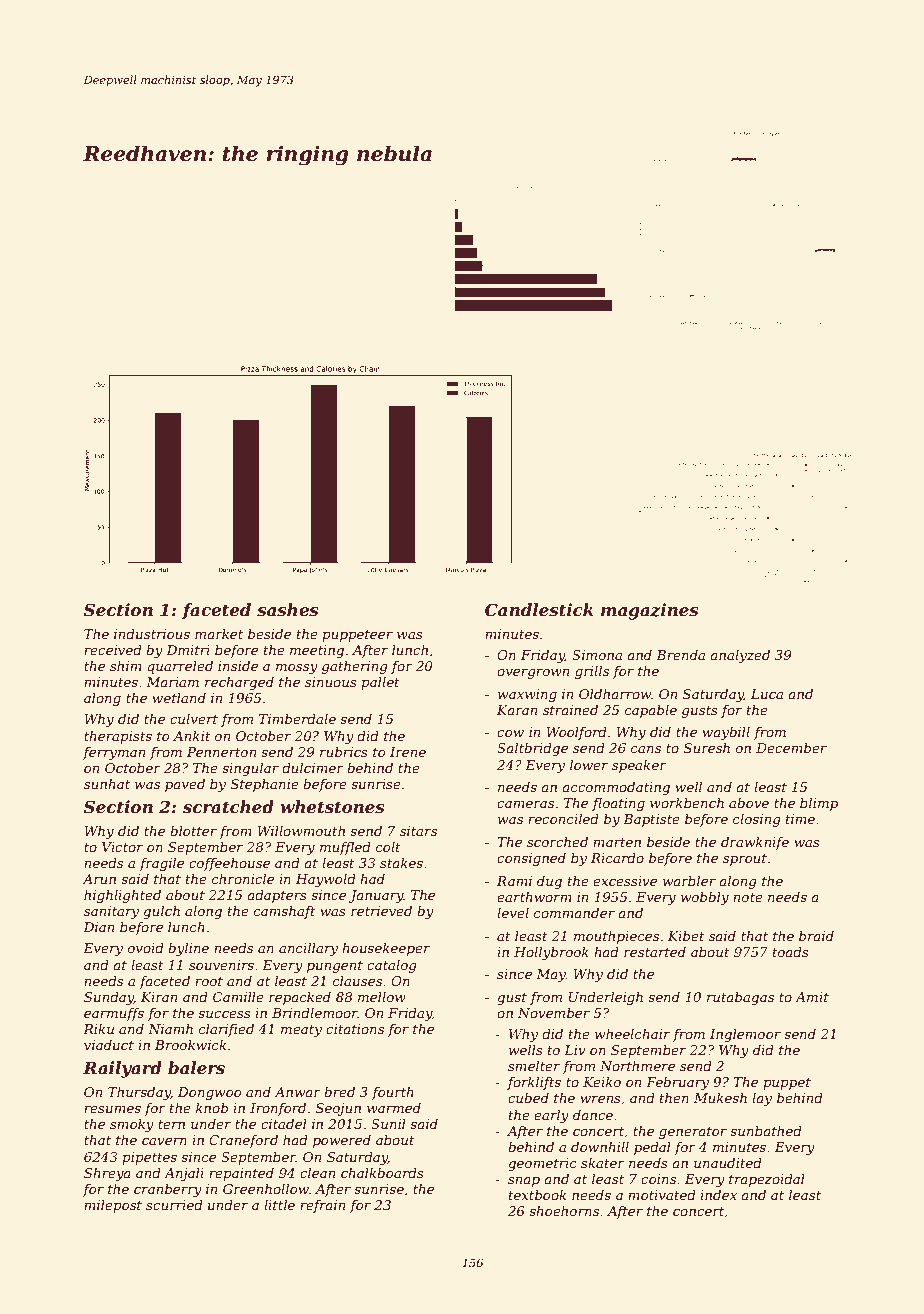 This image has height=1314, width=924. Describe the element at coordinates (219, 633) in the image. I see `market` at that location.
